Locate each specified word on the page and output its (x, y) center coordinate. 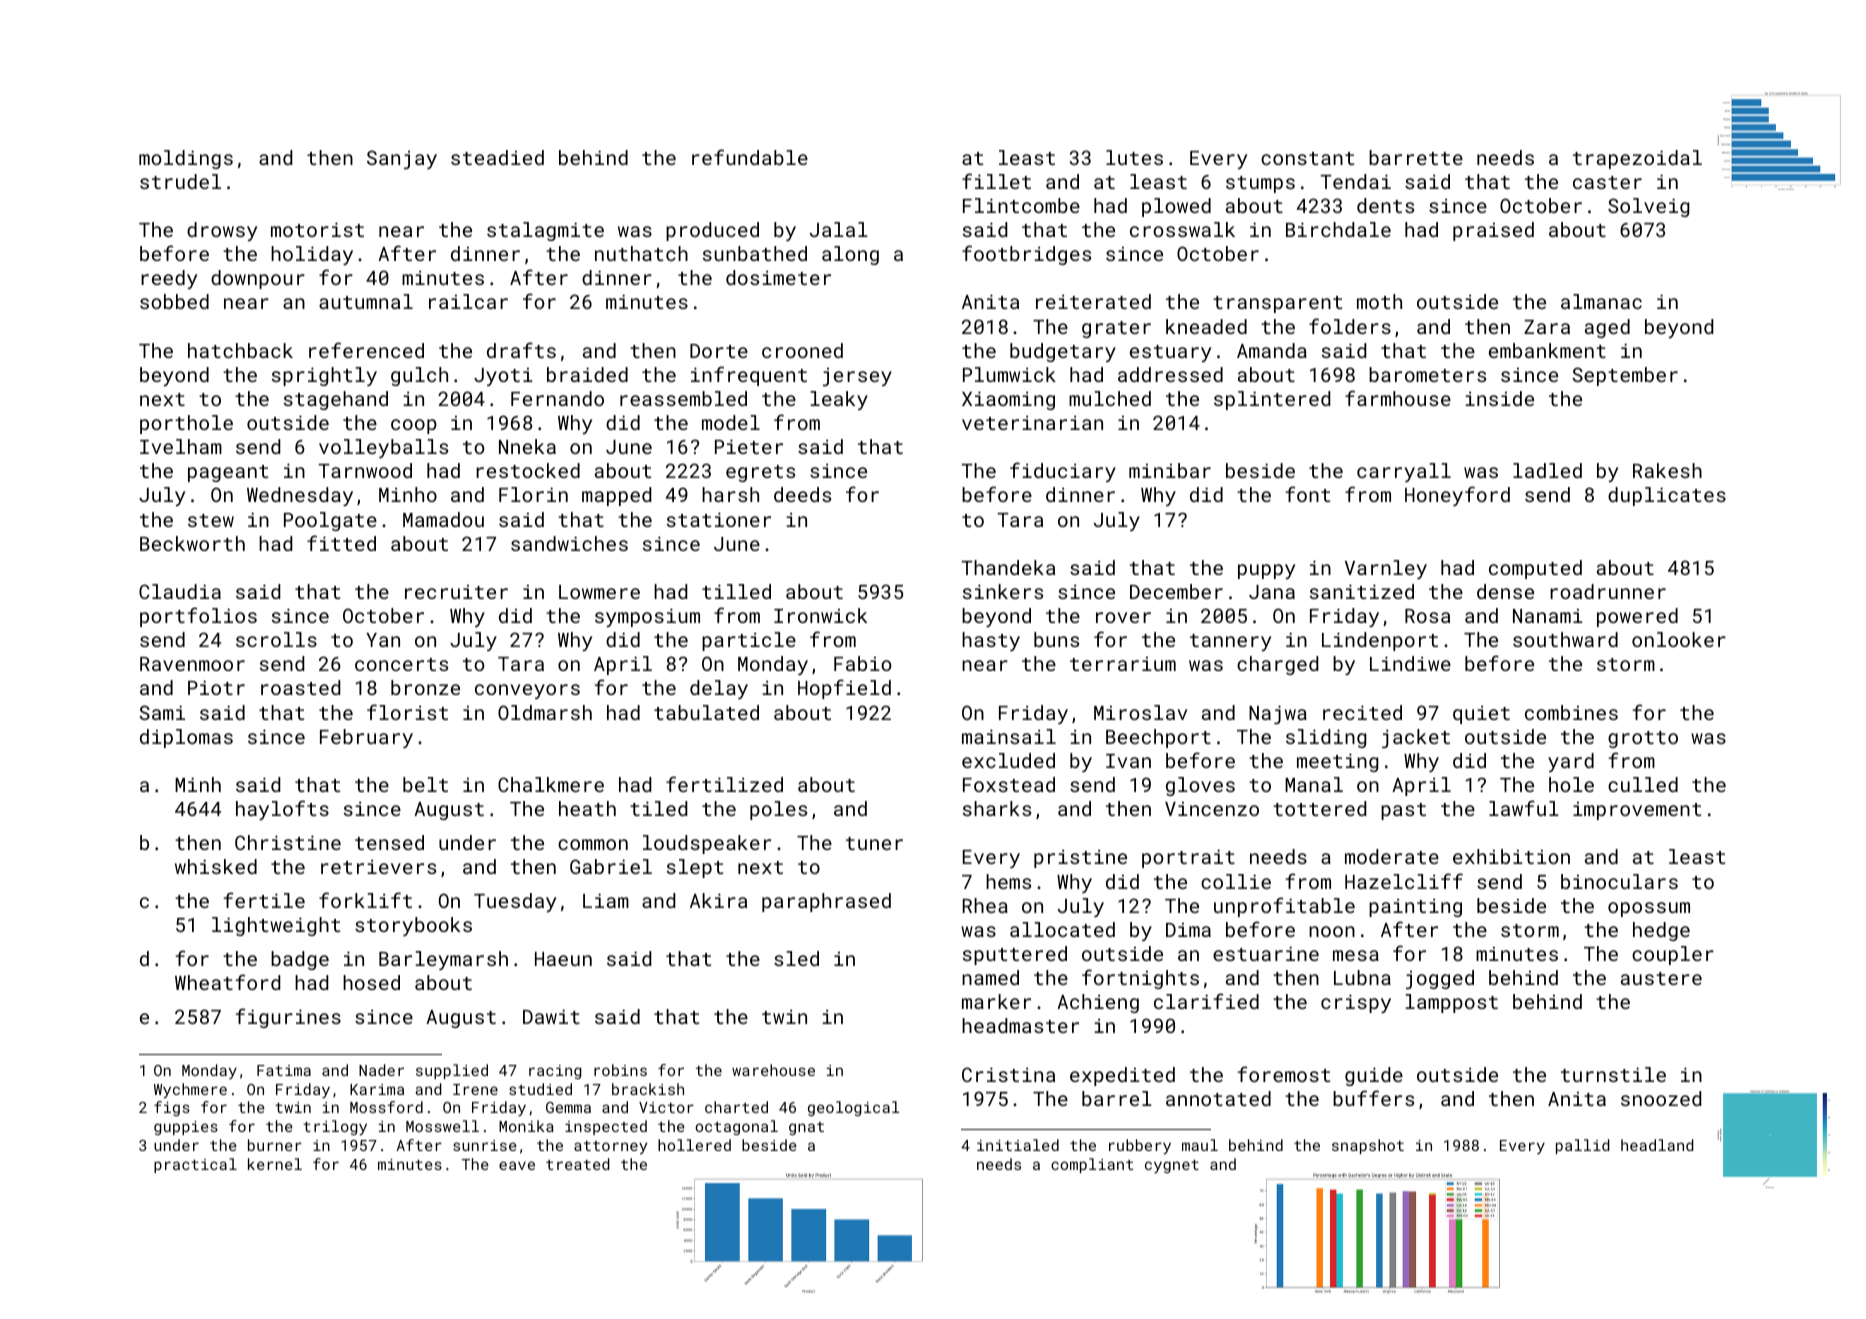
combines (1571, 712)
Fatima (284, 1070)
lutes (1134, 157)
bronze (425, 687)
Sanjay (402, 159)
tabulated (706, 712)
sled (796, 958)
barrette (1416, 157)
